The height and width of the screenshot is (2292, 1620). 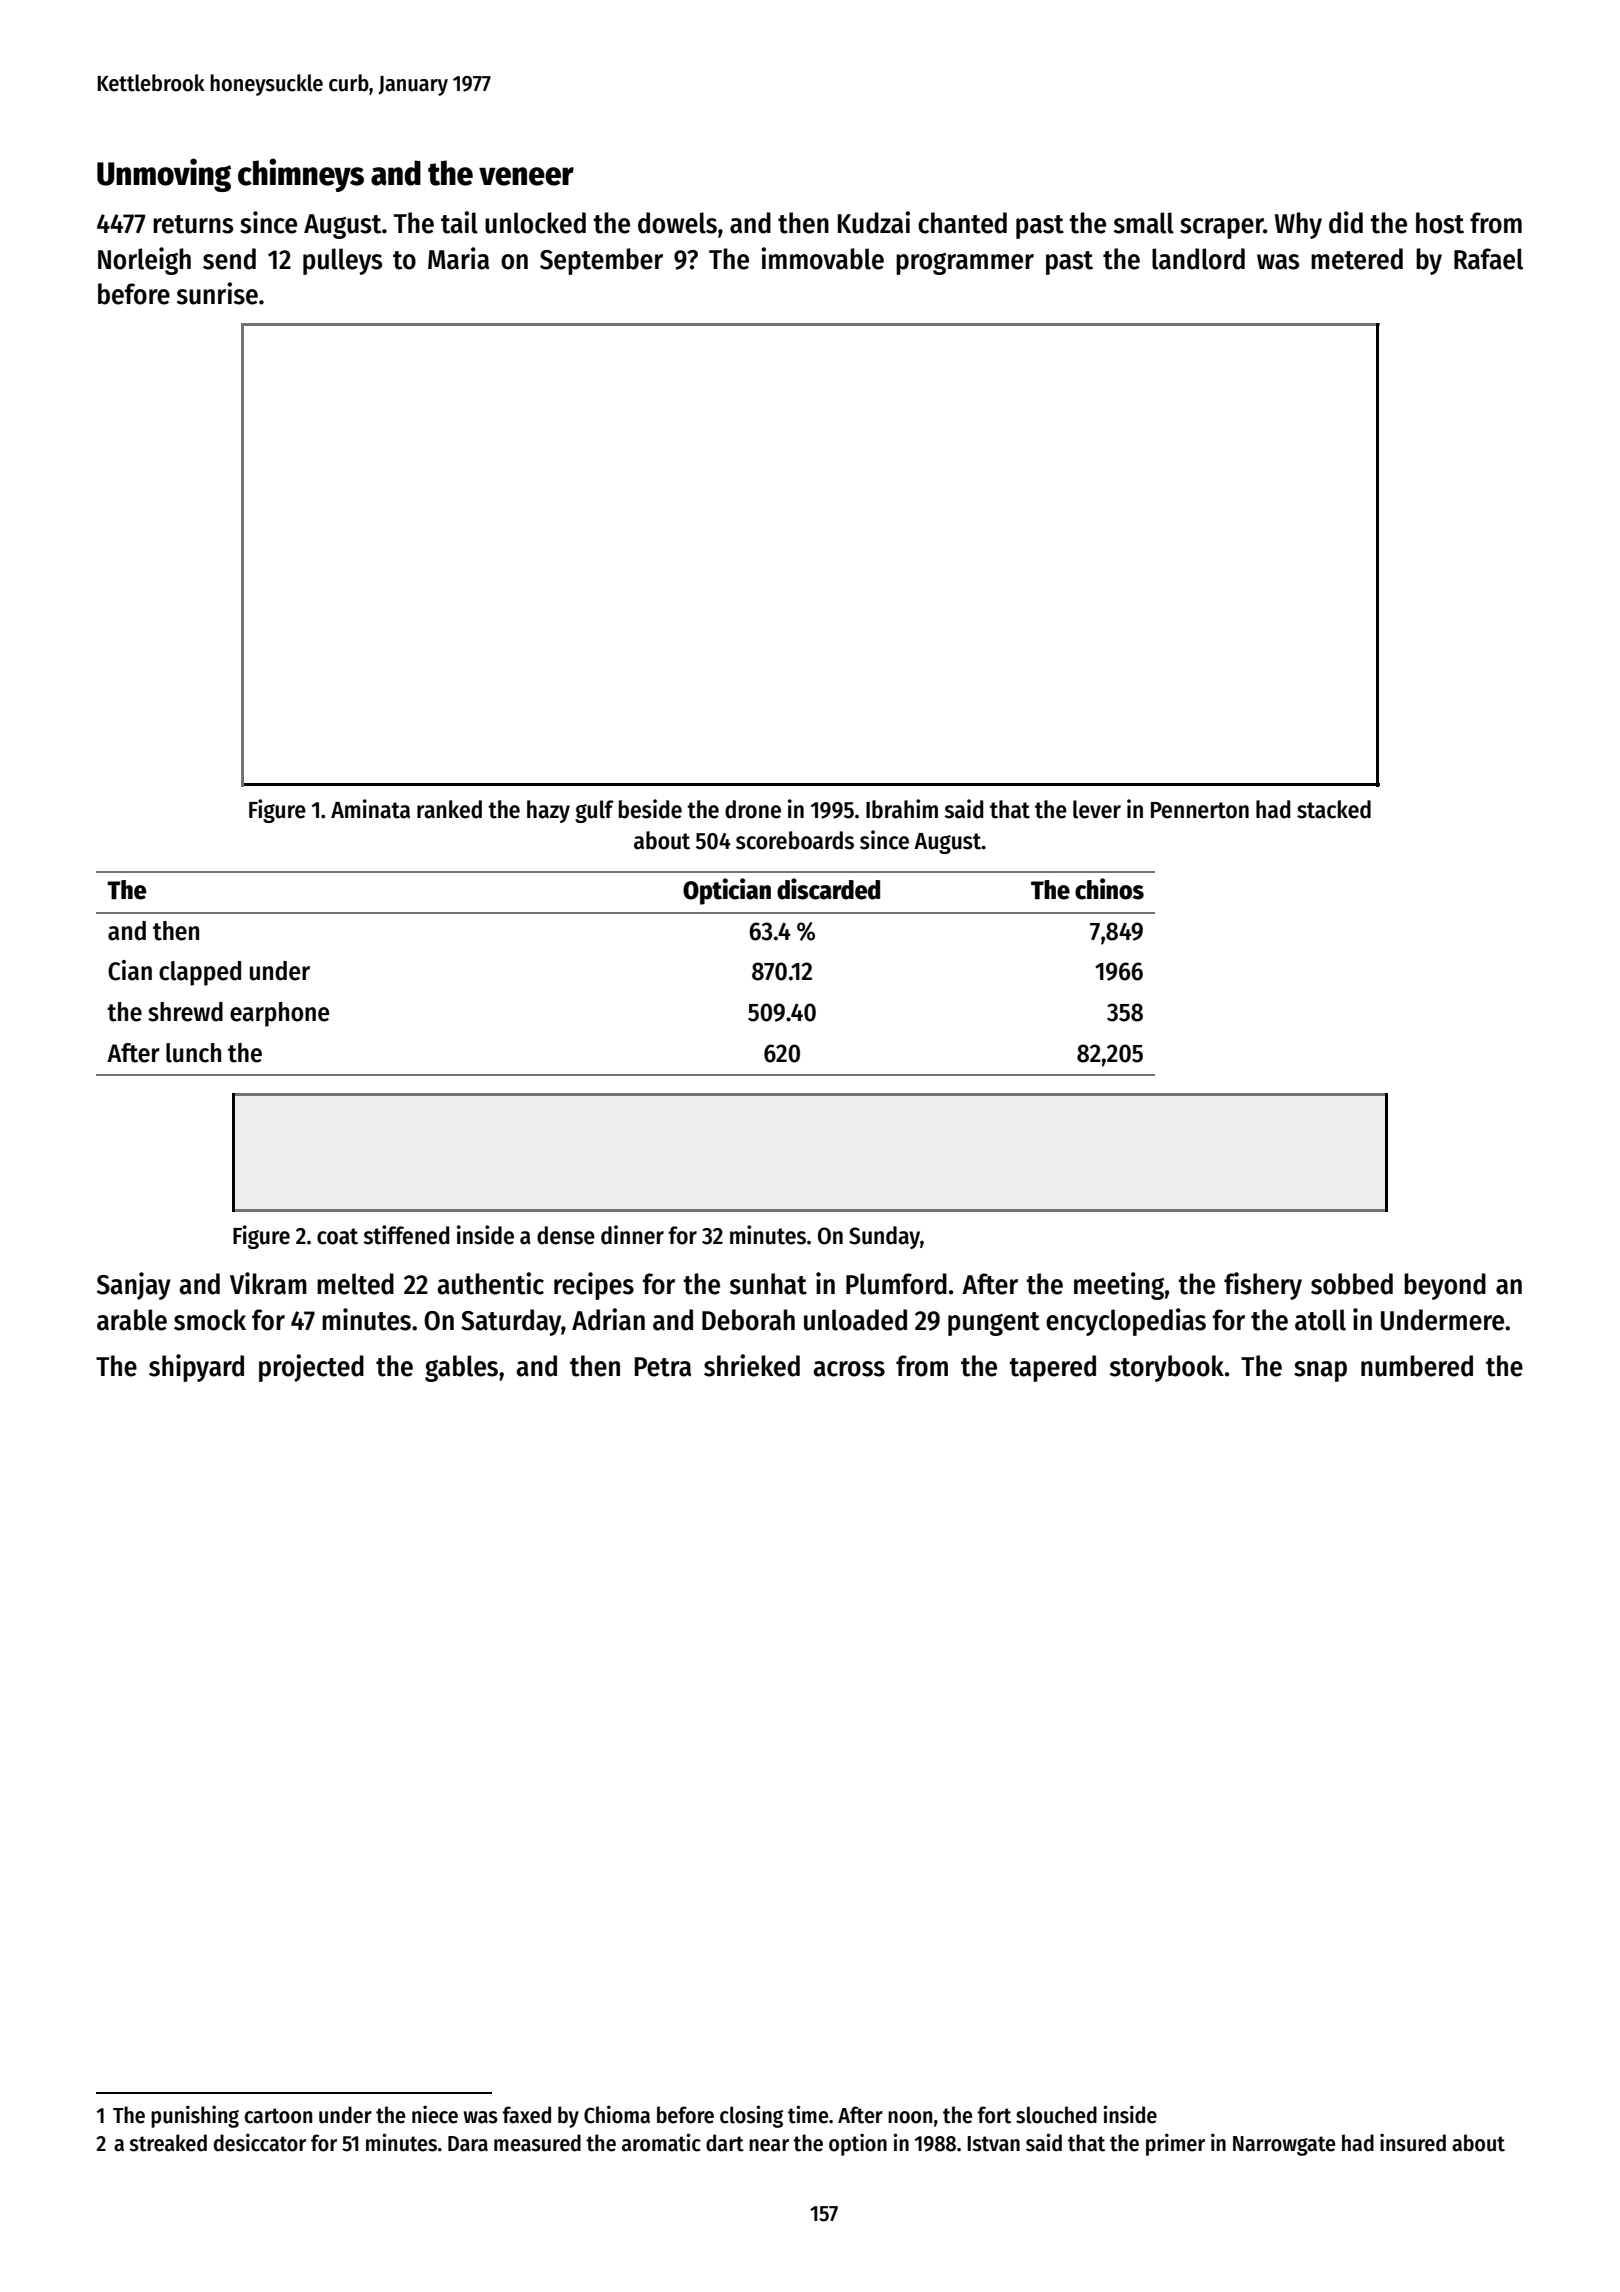 What do you see at coordinates (144, 261) in the screenshot?
I see `Norleigh` at bounding box center [144, 261].
